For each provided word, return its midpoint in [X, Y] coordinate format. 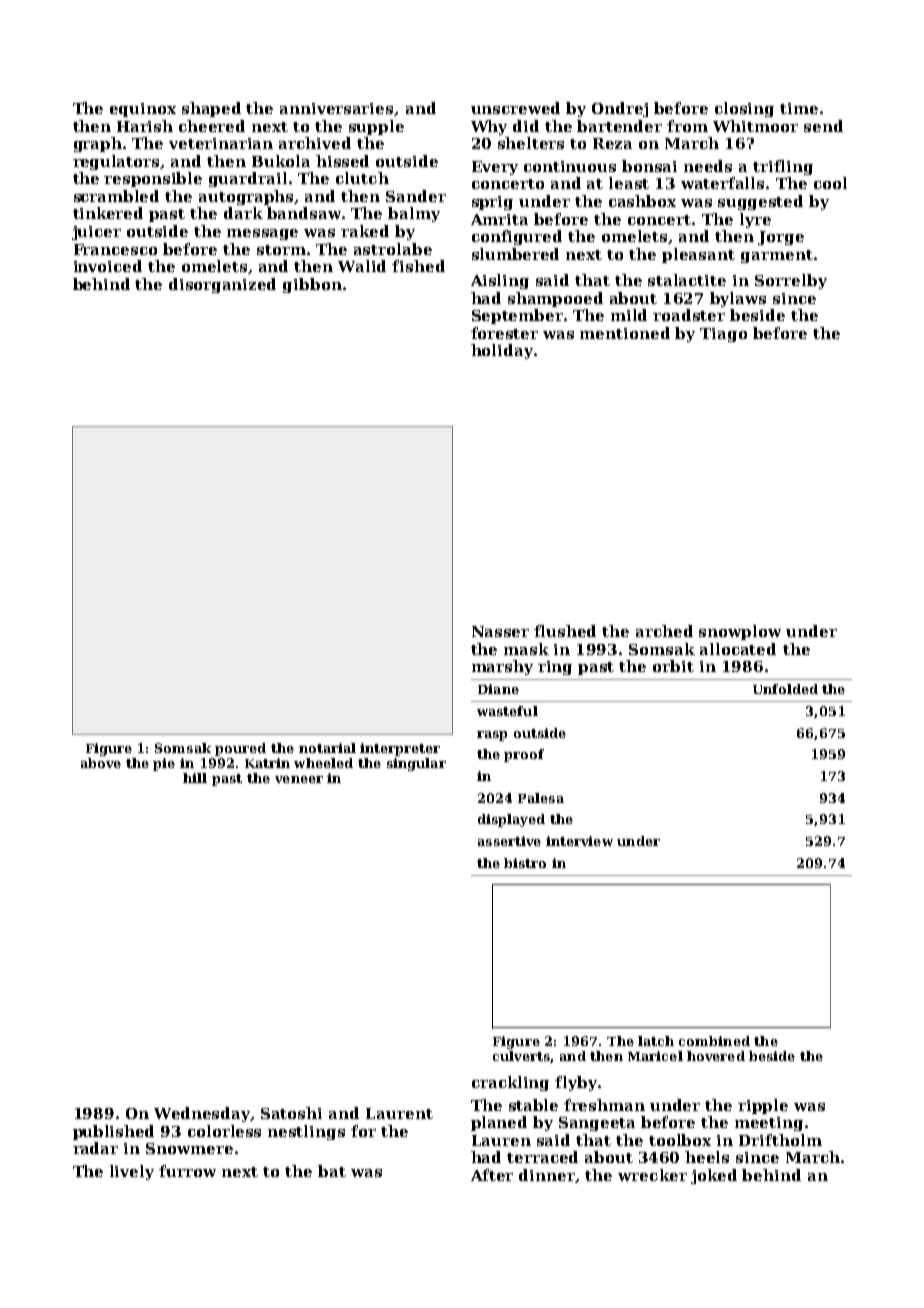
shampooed [555, 299]
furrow [187, 1171]
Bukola [281, 161]
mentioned [625, 333]
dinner [547, 1176]
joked [714, 1176]
